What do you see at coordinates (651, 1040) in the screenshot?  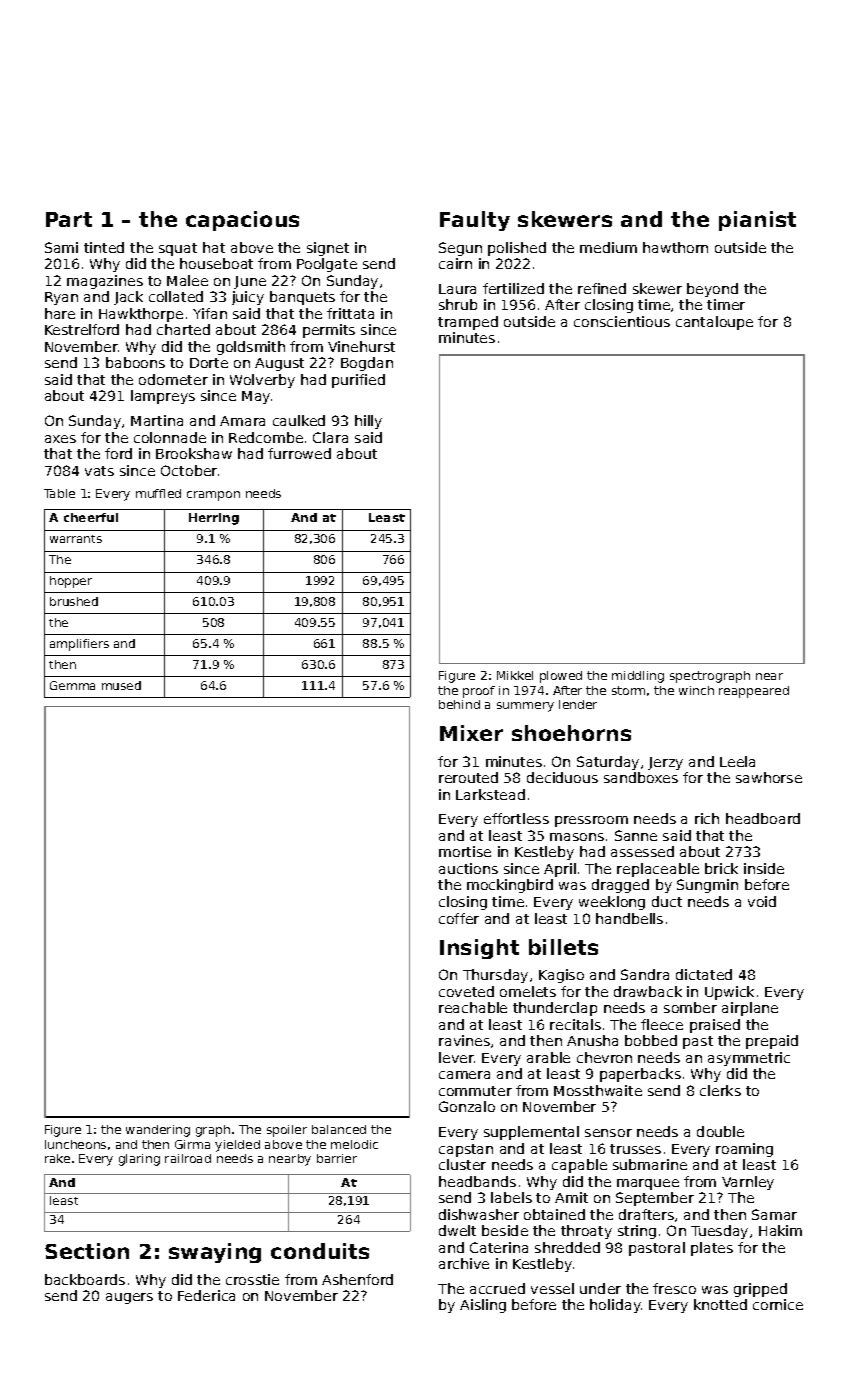 I see `bobbed` at bounding box center [651, 1040].
